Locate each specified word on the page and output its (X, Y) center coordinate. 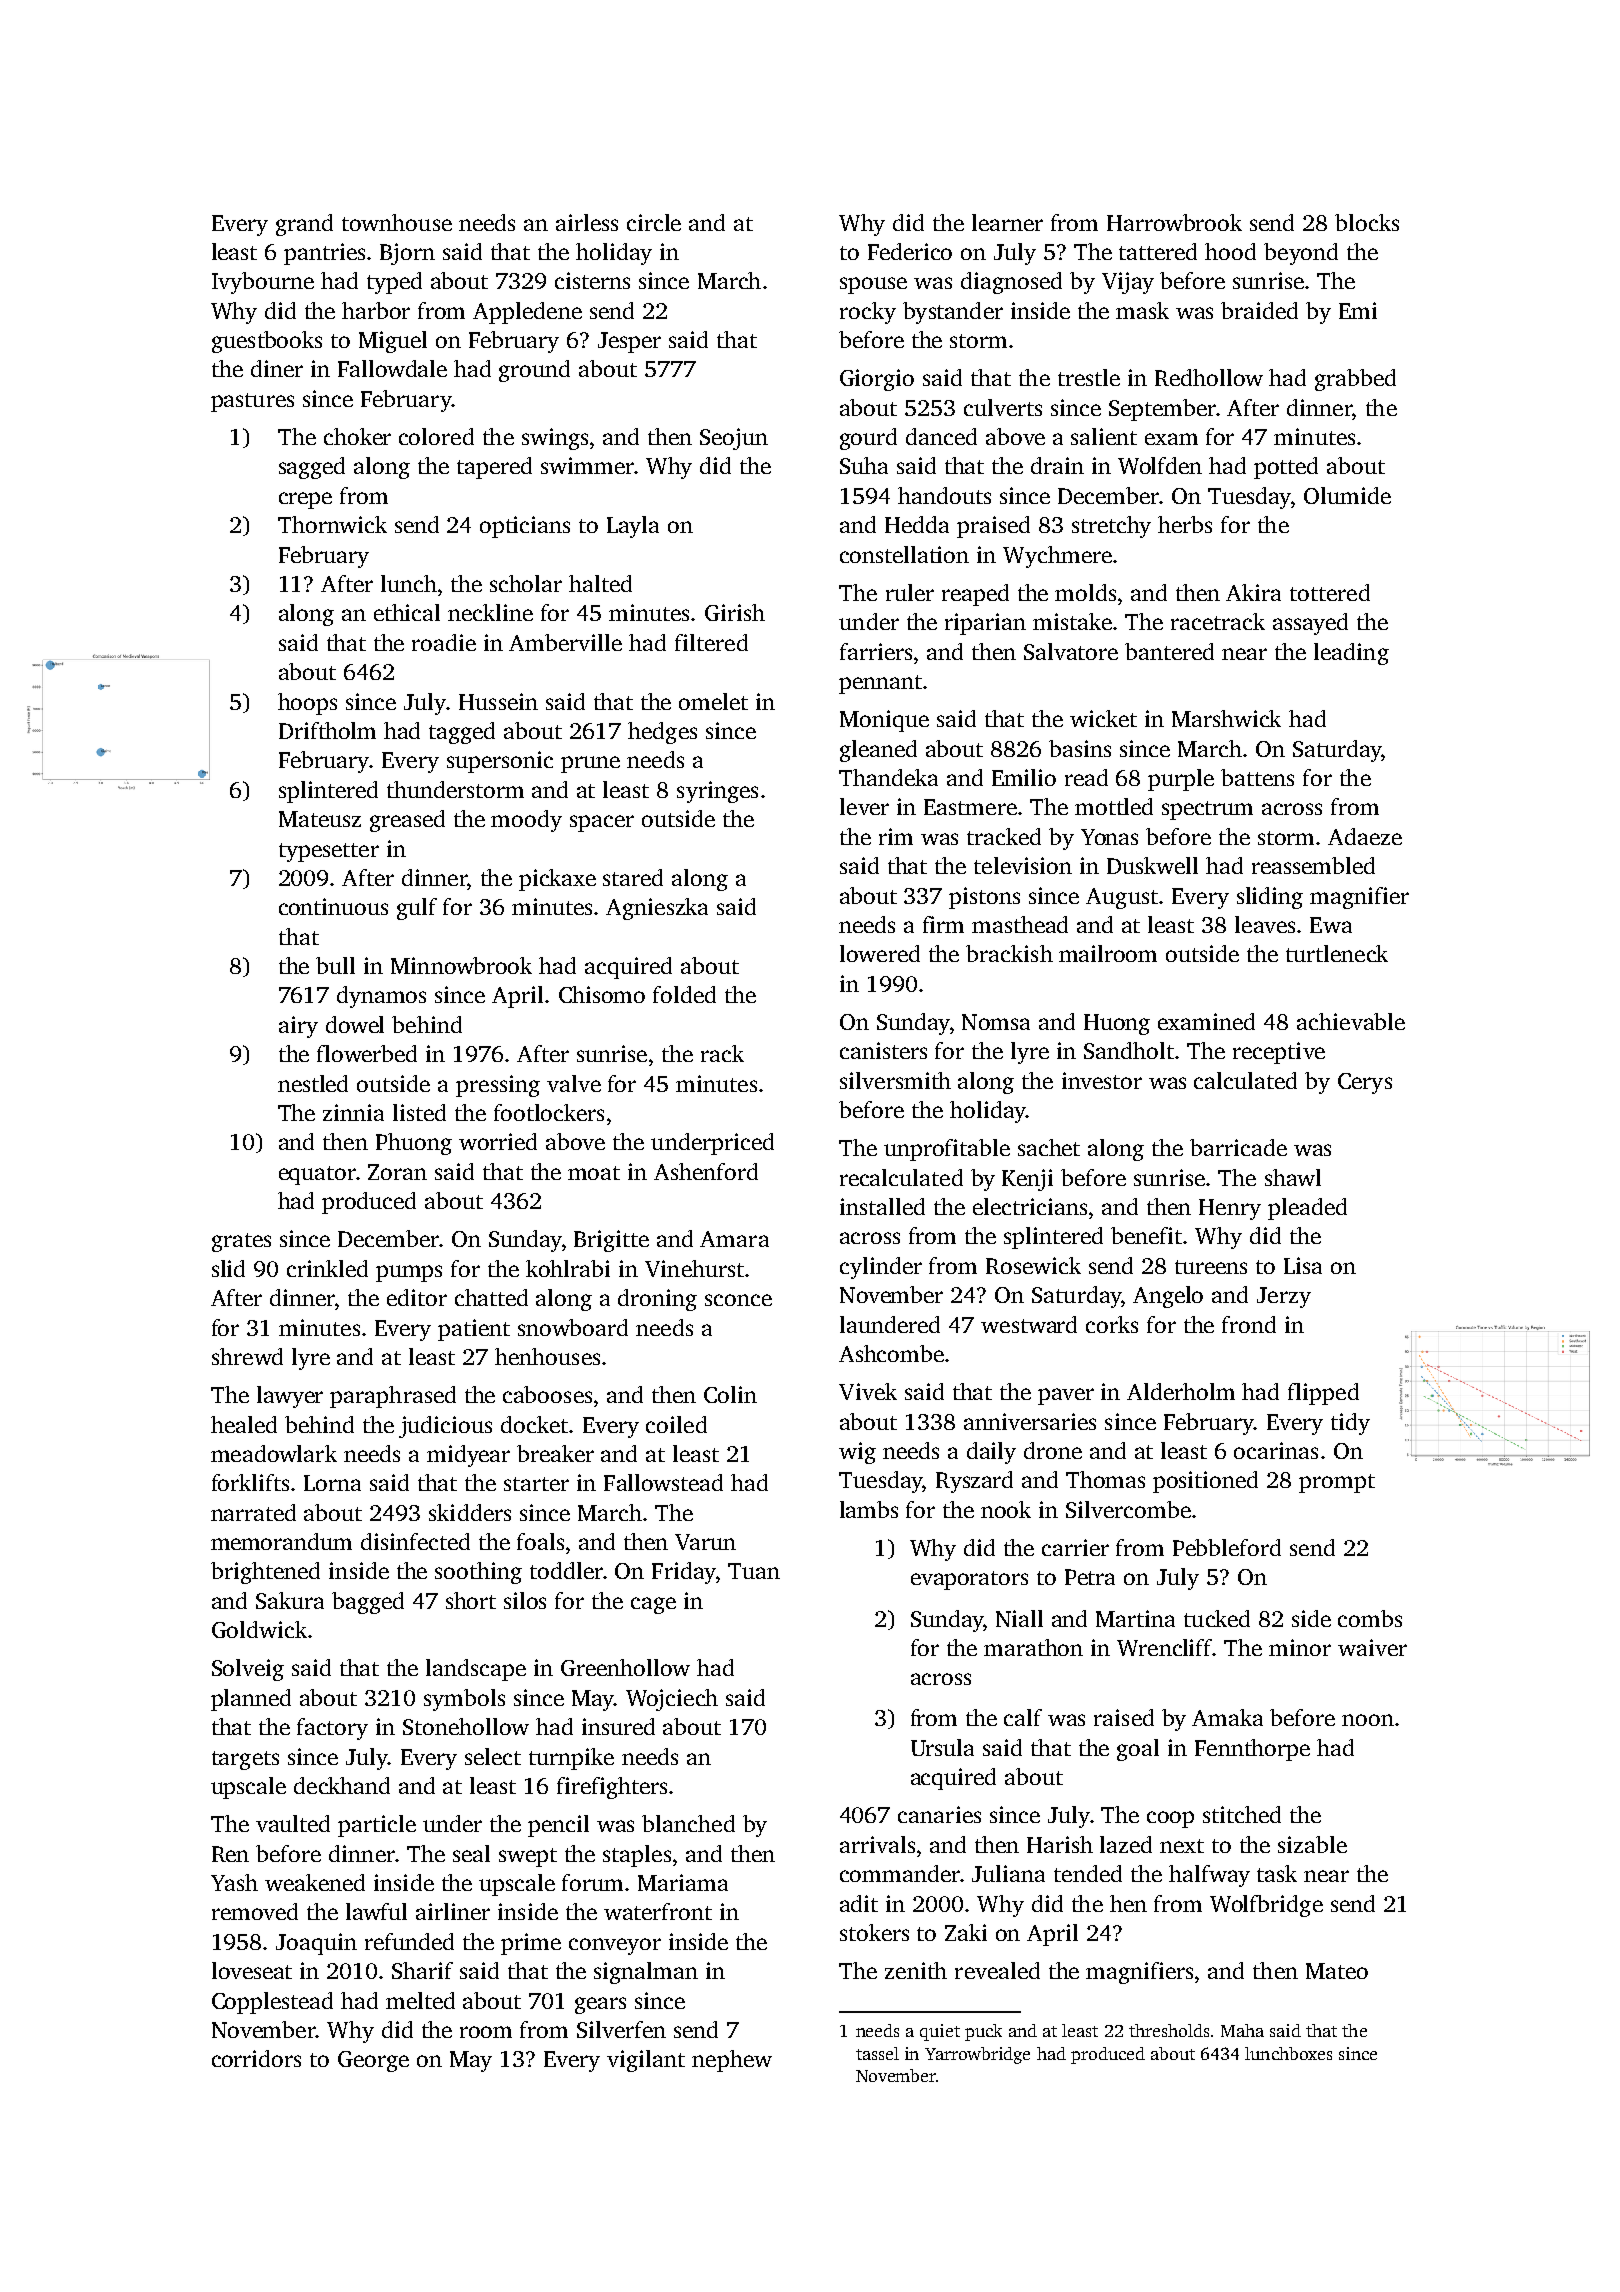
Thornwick (332, 524)
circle (654, 222)
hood (1230, 251)
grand (304, 225)
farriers (876, 651)
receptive (1279, 1053)
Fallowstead (663, 1482)
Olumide (1347, 495)
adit (859, 1903)
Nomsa (996, 1022)
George (373, 2061)
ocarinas (1276, 1450)
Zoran (397, 1172)
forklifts (250, 1482)
